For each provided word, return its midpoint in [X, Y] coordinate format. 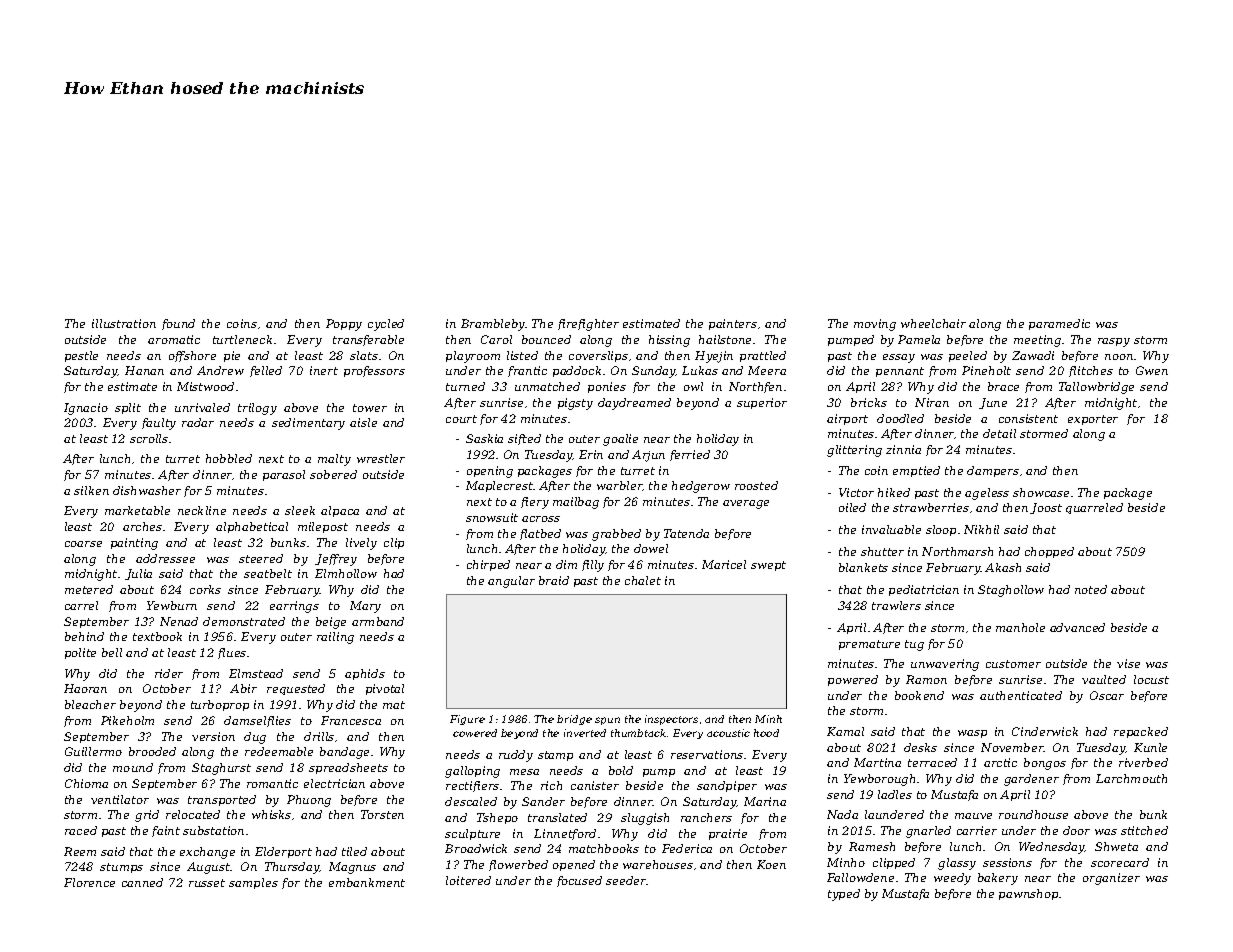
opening [490, 472]
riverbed [1143, 762]
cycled [386, 325]
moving [875, 325]
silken [91, 490]
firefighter [588, 325]
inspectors [671, 720]
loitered [468, 880]
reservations [707, 754]
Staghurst [221, 769]
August [208, 868]
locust [1151, 679]
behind [84, 636]
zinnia [903, 449]
